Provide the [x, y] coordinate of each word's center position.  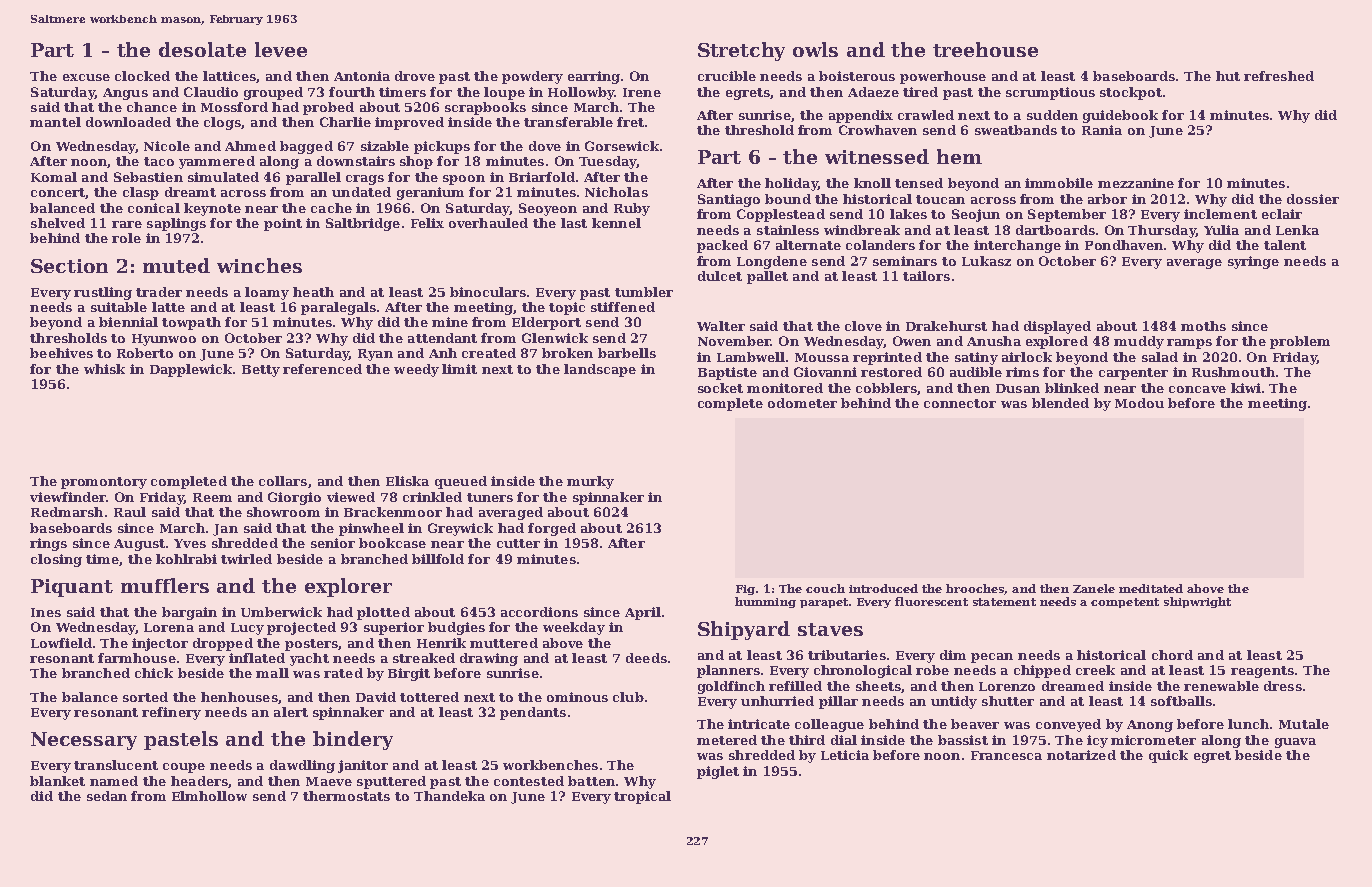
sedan [107, 796]
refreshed [1279, 76]
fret [630, 122]
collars [283, 481]
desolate [202, 49]
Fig [745, 590]
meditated [1151, 588]
